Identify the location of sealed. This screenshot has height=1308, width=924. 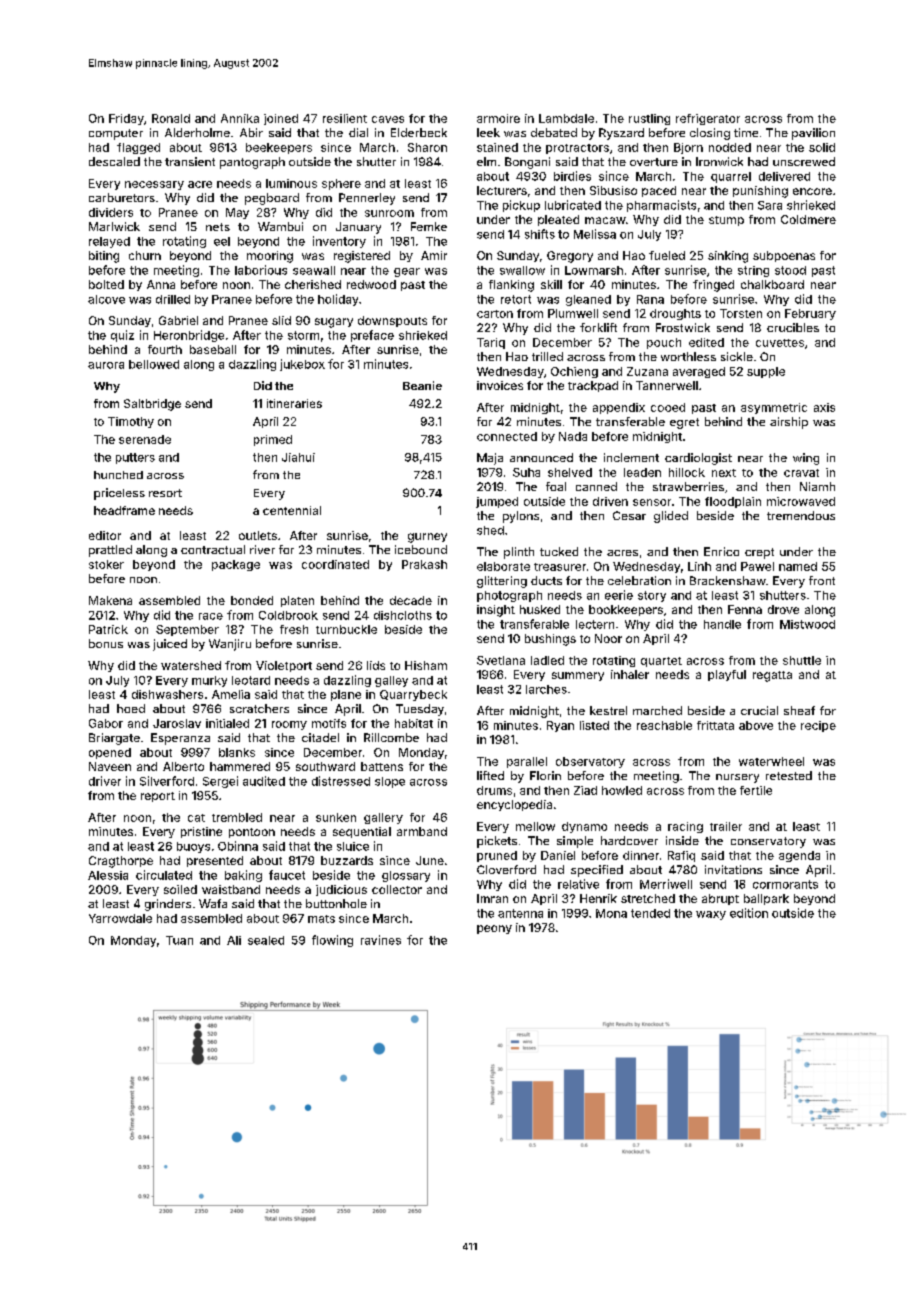
(266, 940).
